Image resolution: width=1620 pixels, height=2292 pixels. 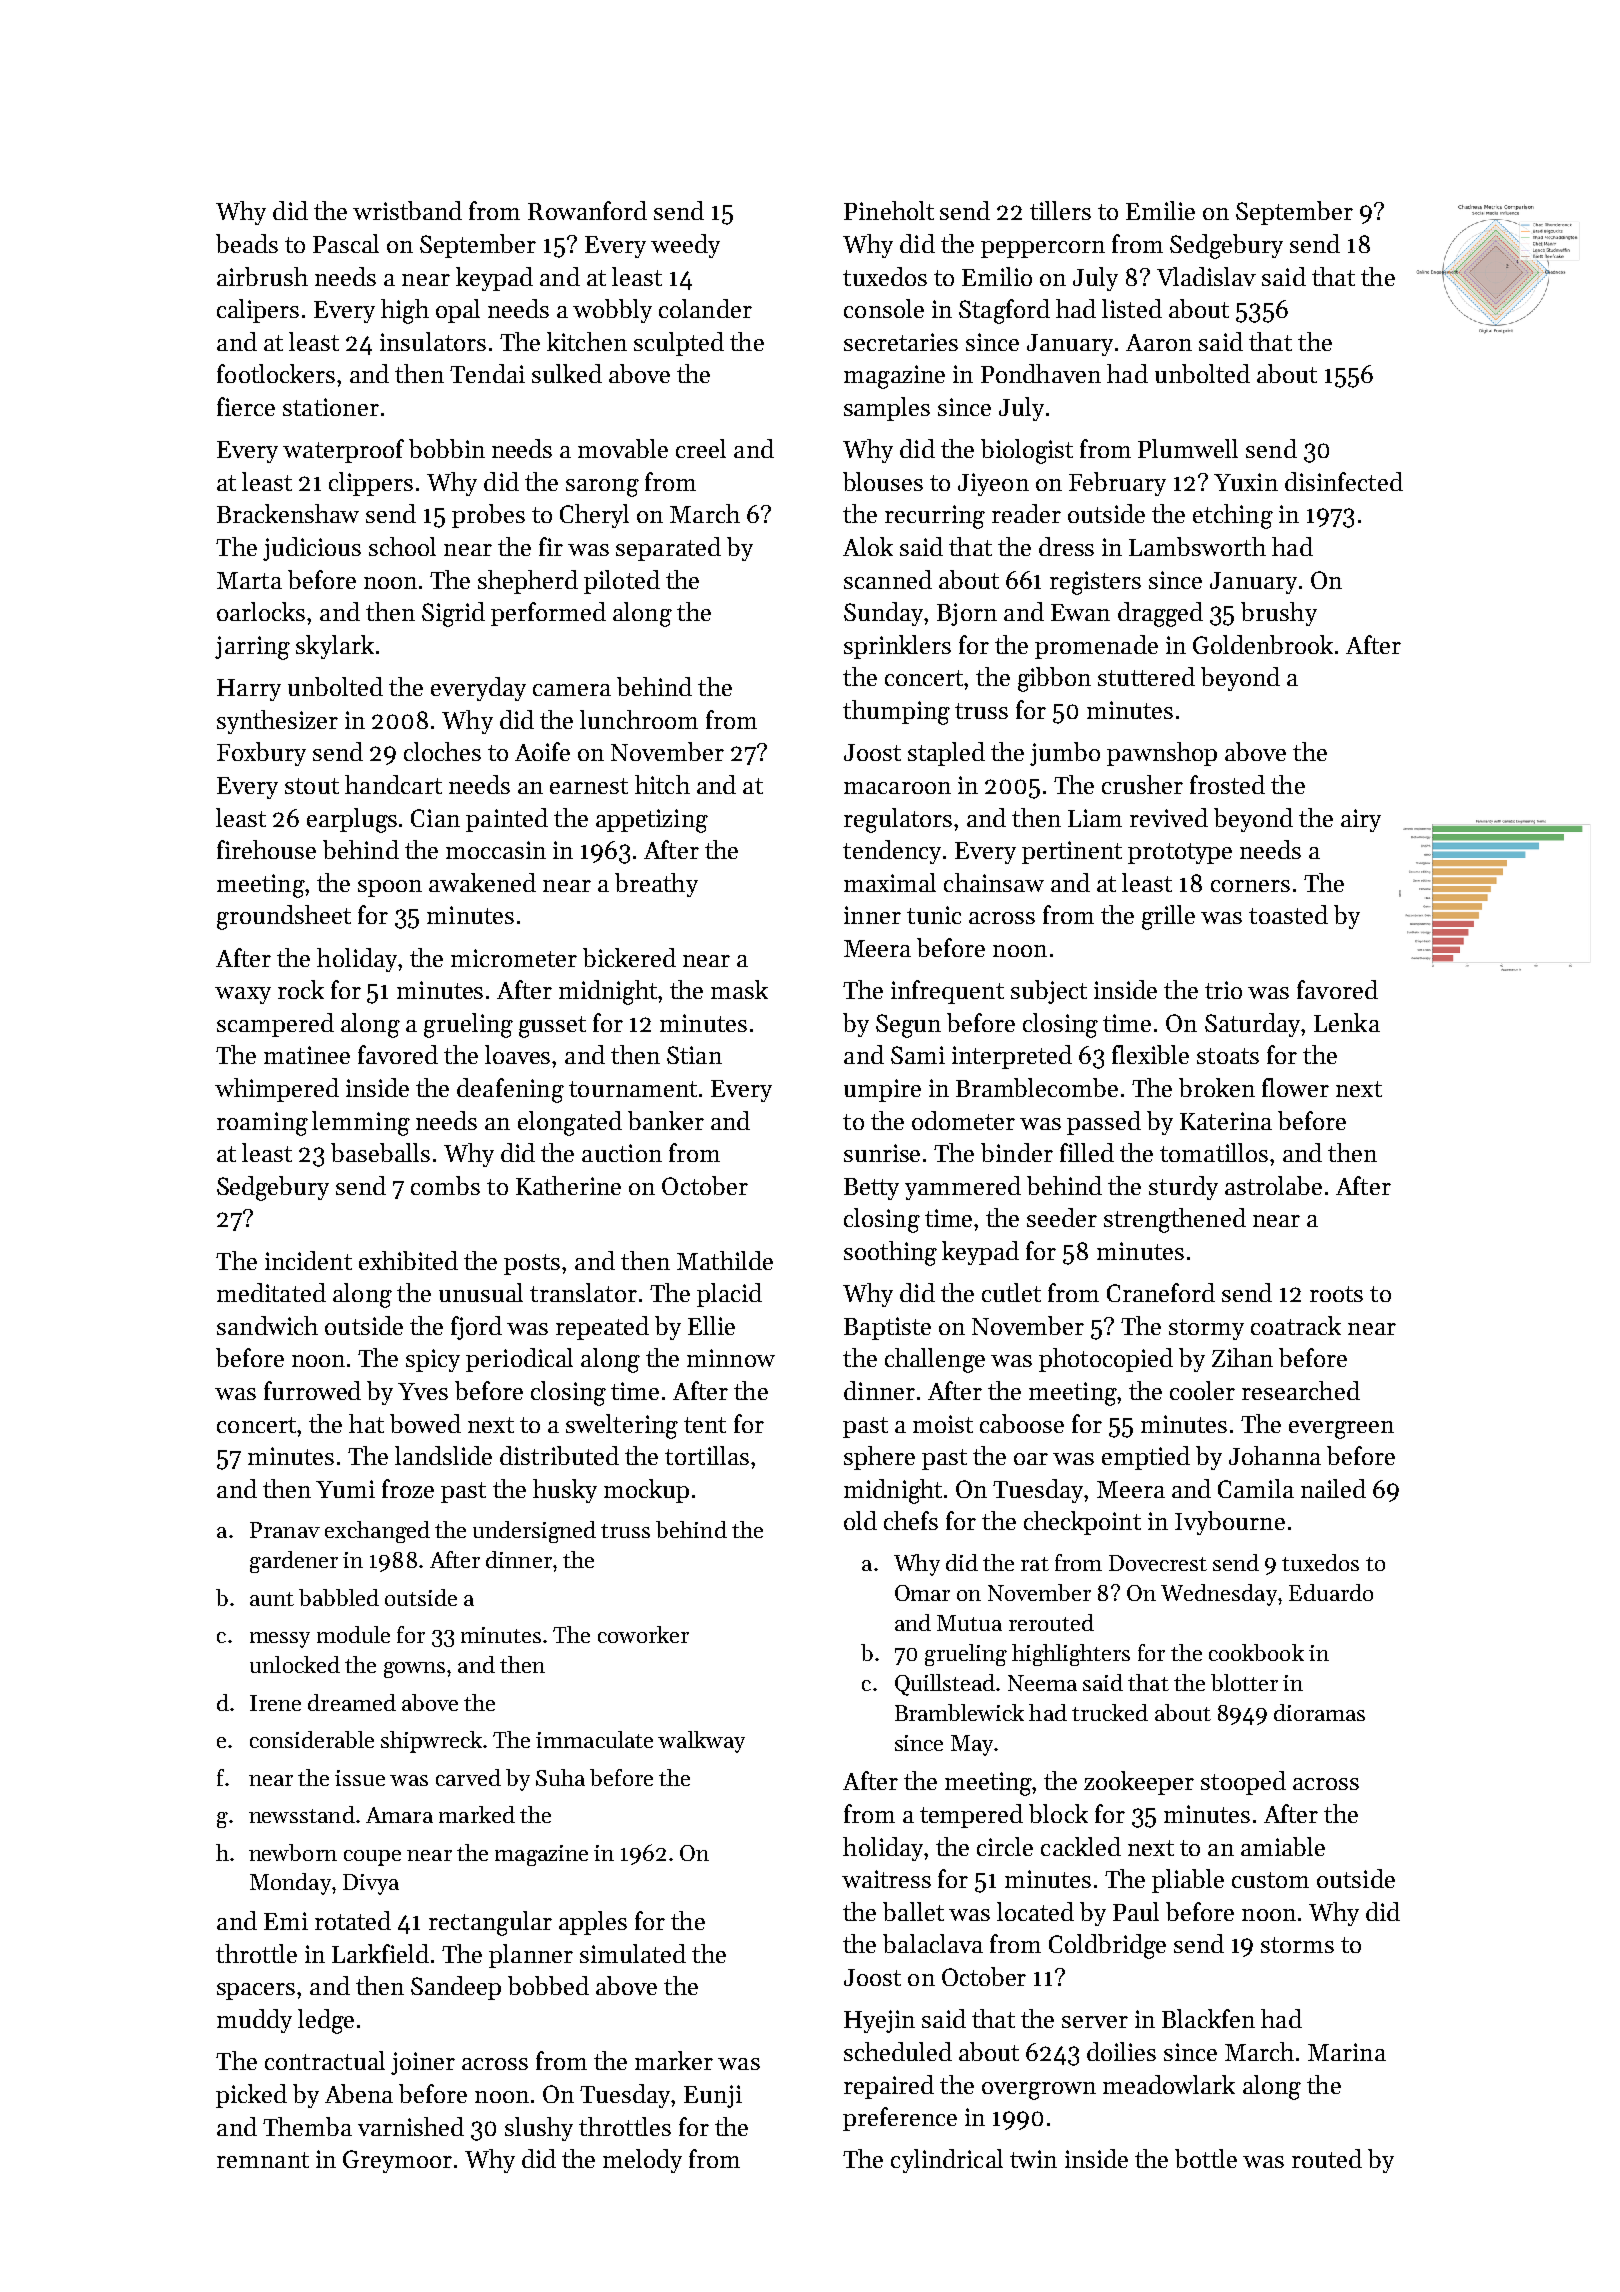 What do you see at coordinates (1160, 210) in the screenshot?
I see `Emilie` at bounding box center [1160, 210].
